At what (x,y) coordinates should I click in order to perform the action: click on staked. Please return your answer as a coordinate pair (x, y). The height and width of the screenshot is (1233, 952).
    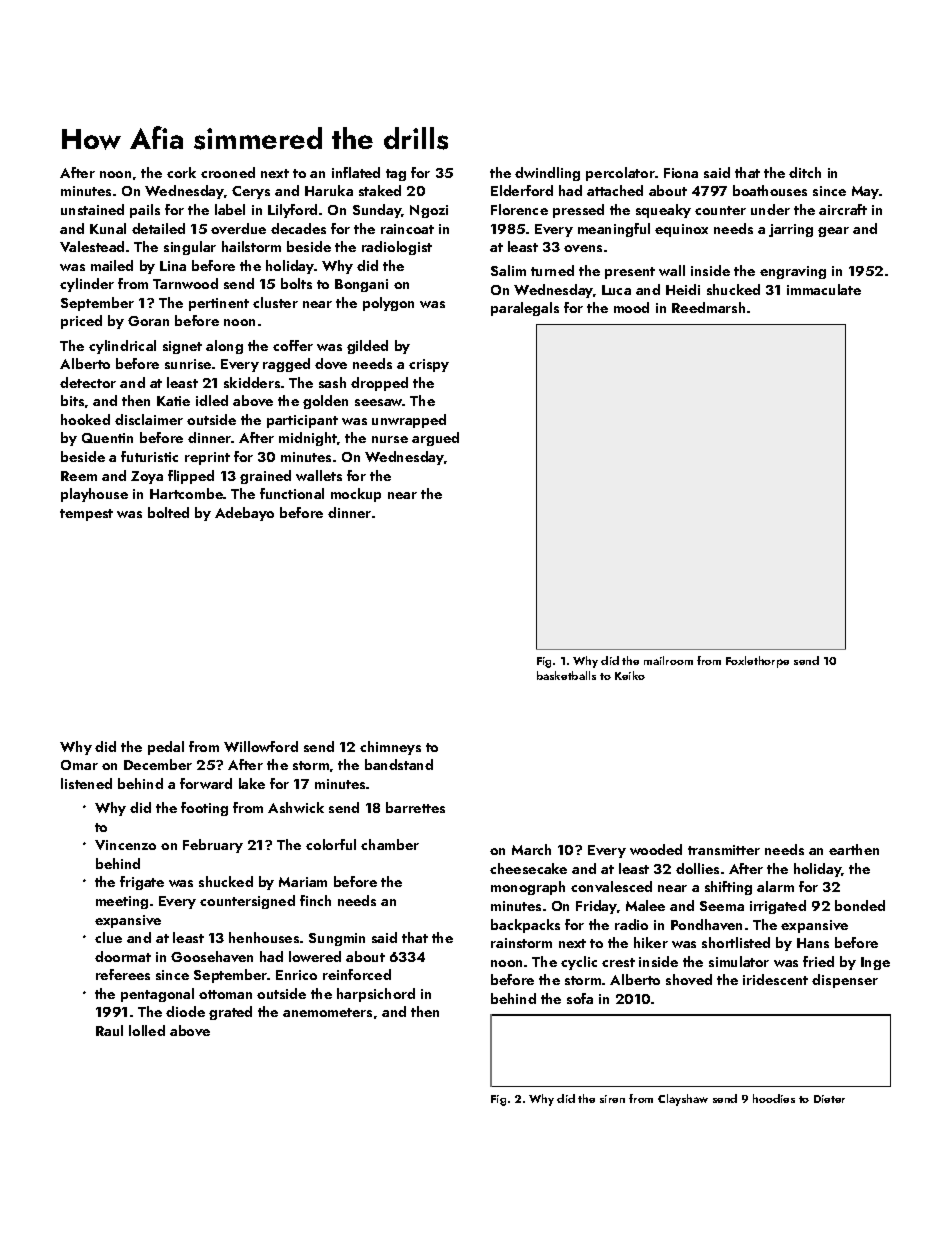
    Looking at the image, I should click on (380, 190).
